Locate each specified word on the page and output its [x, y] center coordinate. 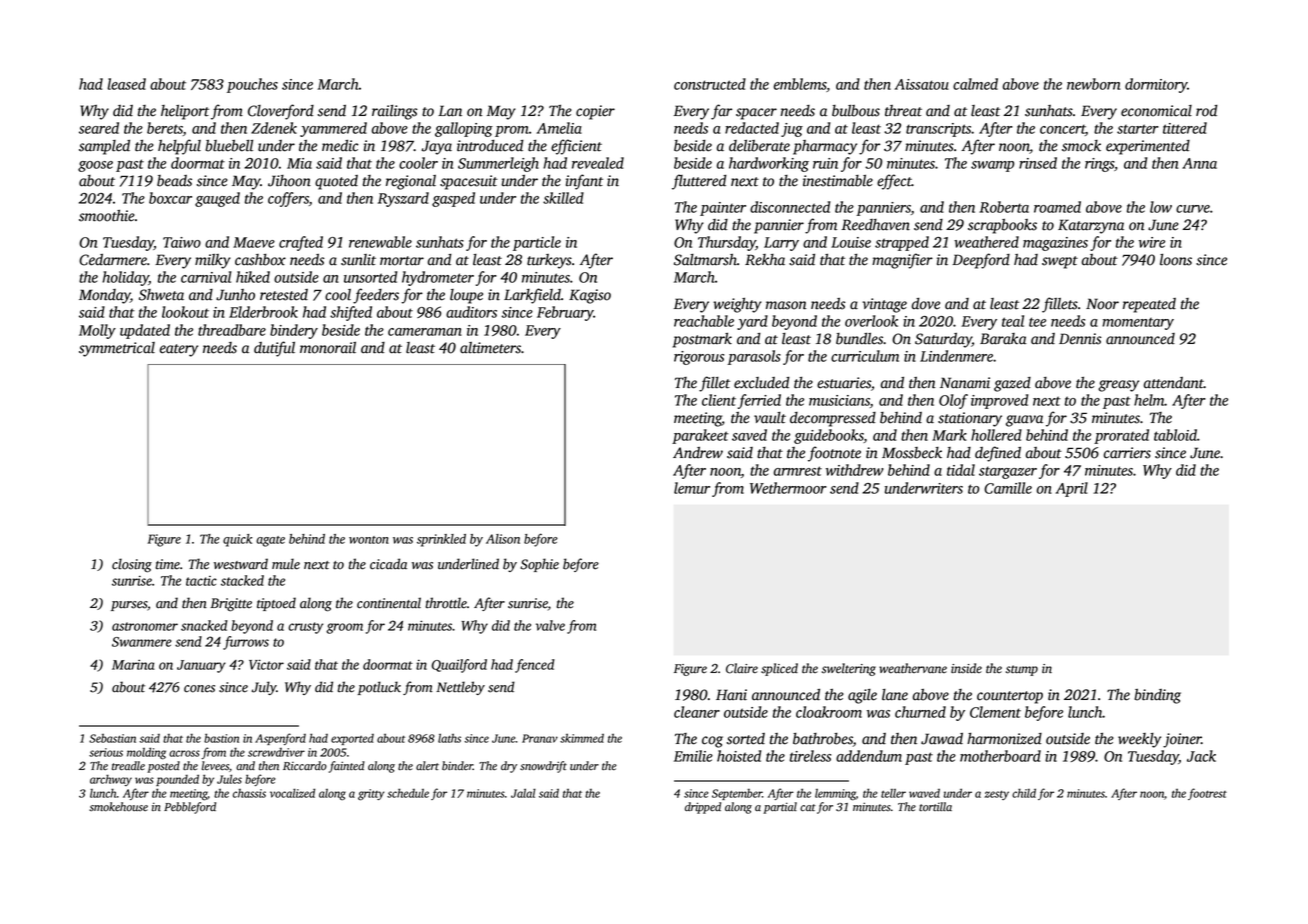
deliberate [759, 146]
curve [1193, 209]
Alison [503, 539]
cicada [388, 564]
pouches [252, 85]
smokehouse [118, 807]
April [1072, 489]
